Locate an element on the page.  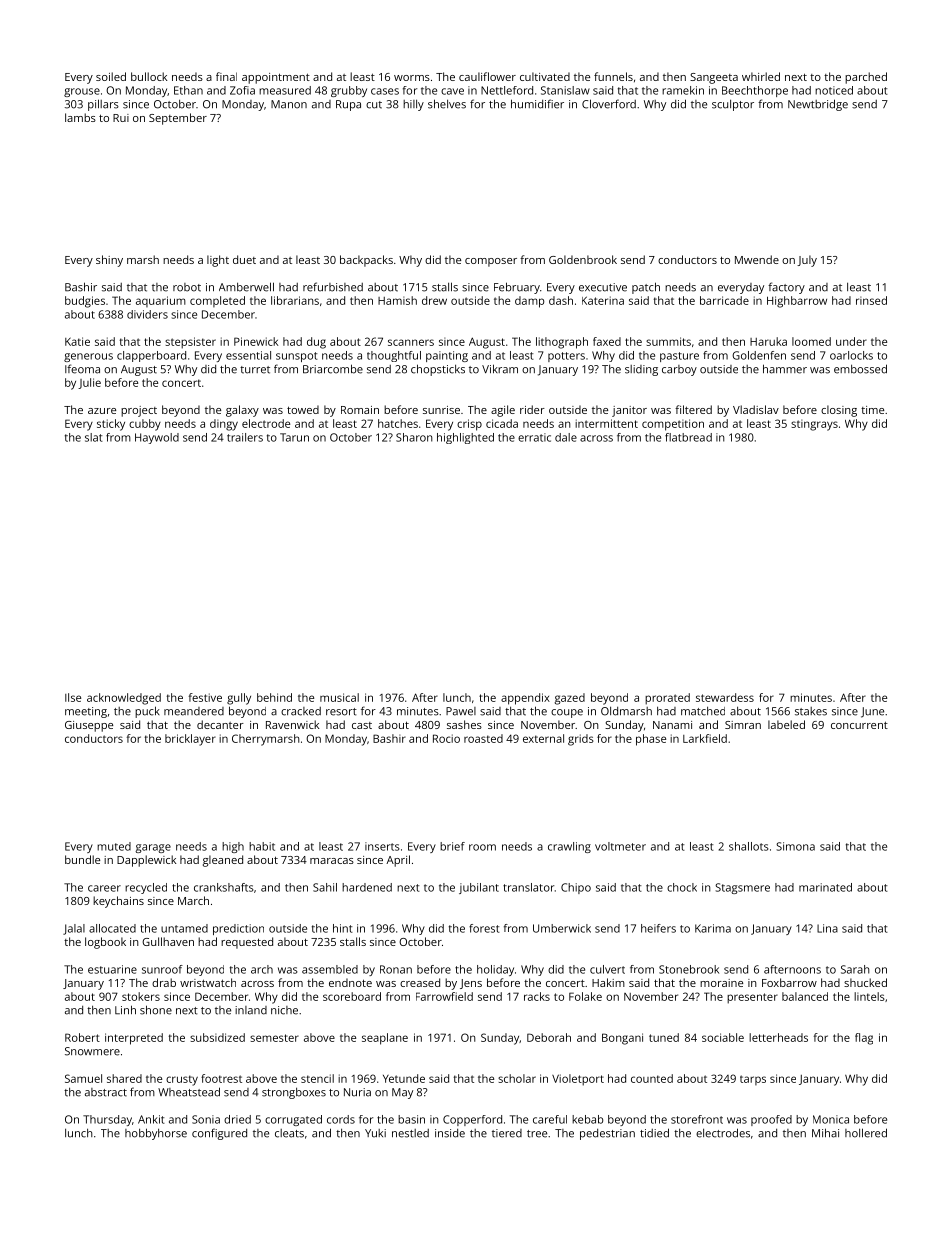
ramekin is located at coordinates (683, 90).
